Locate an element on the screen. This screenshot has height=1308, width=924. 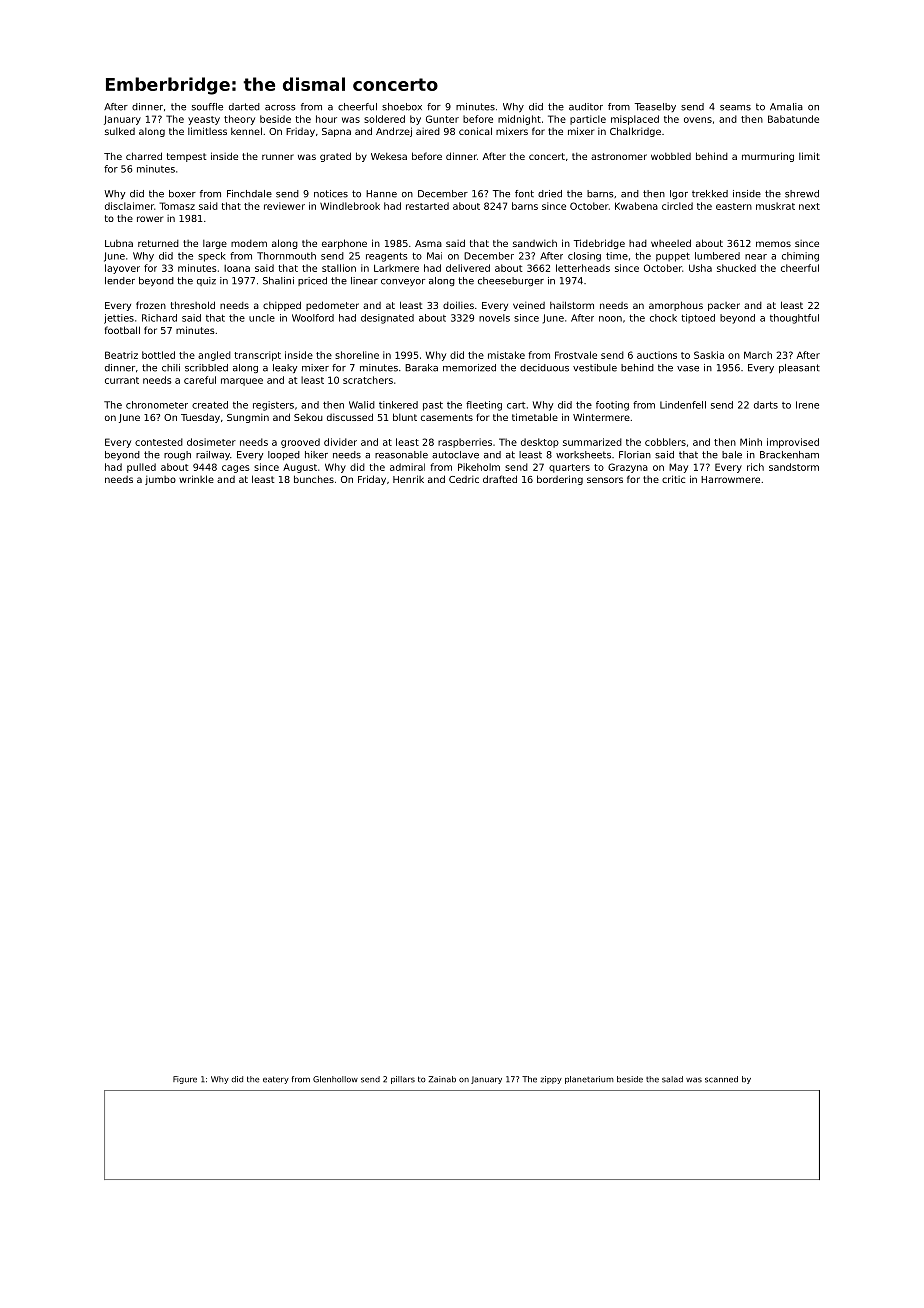
Babatunde is located at coordinates (793, 119).
